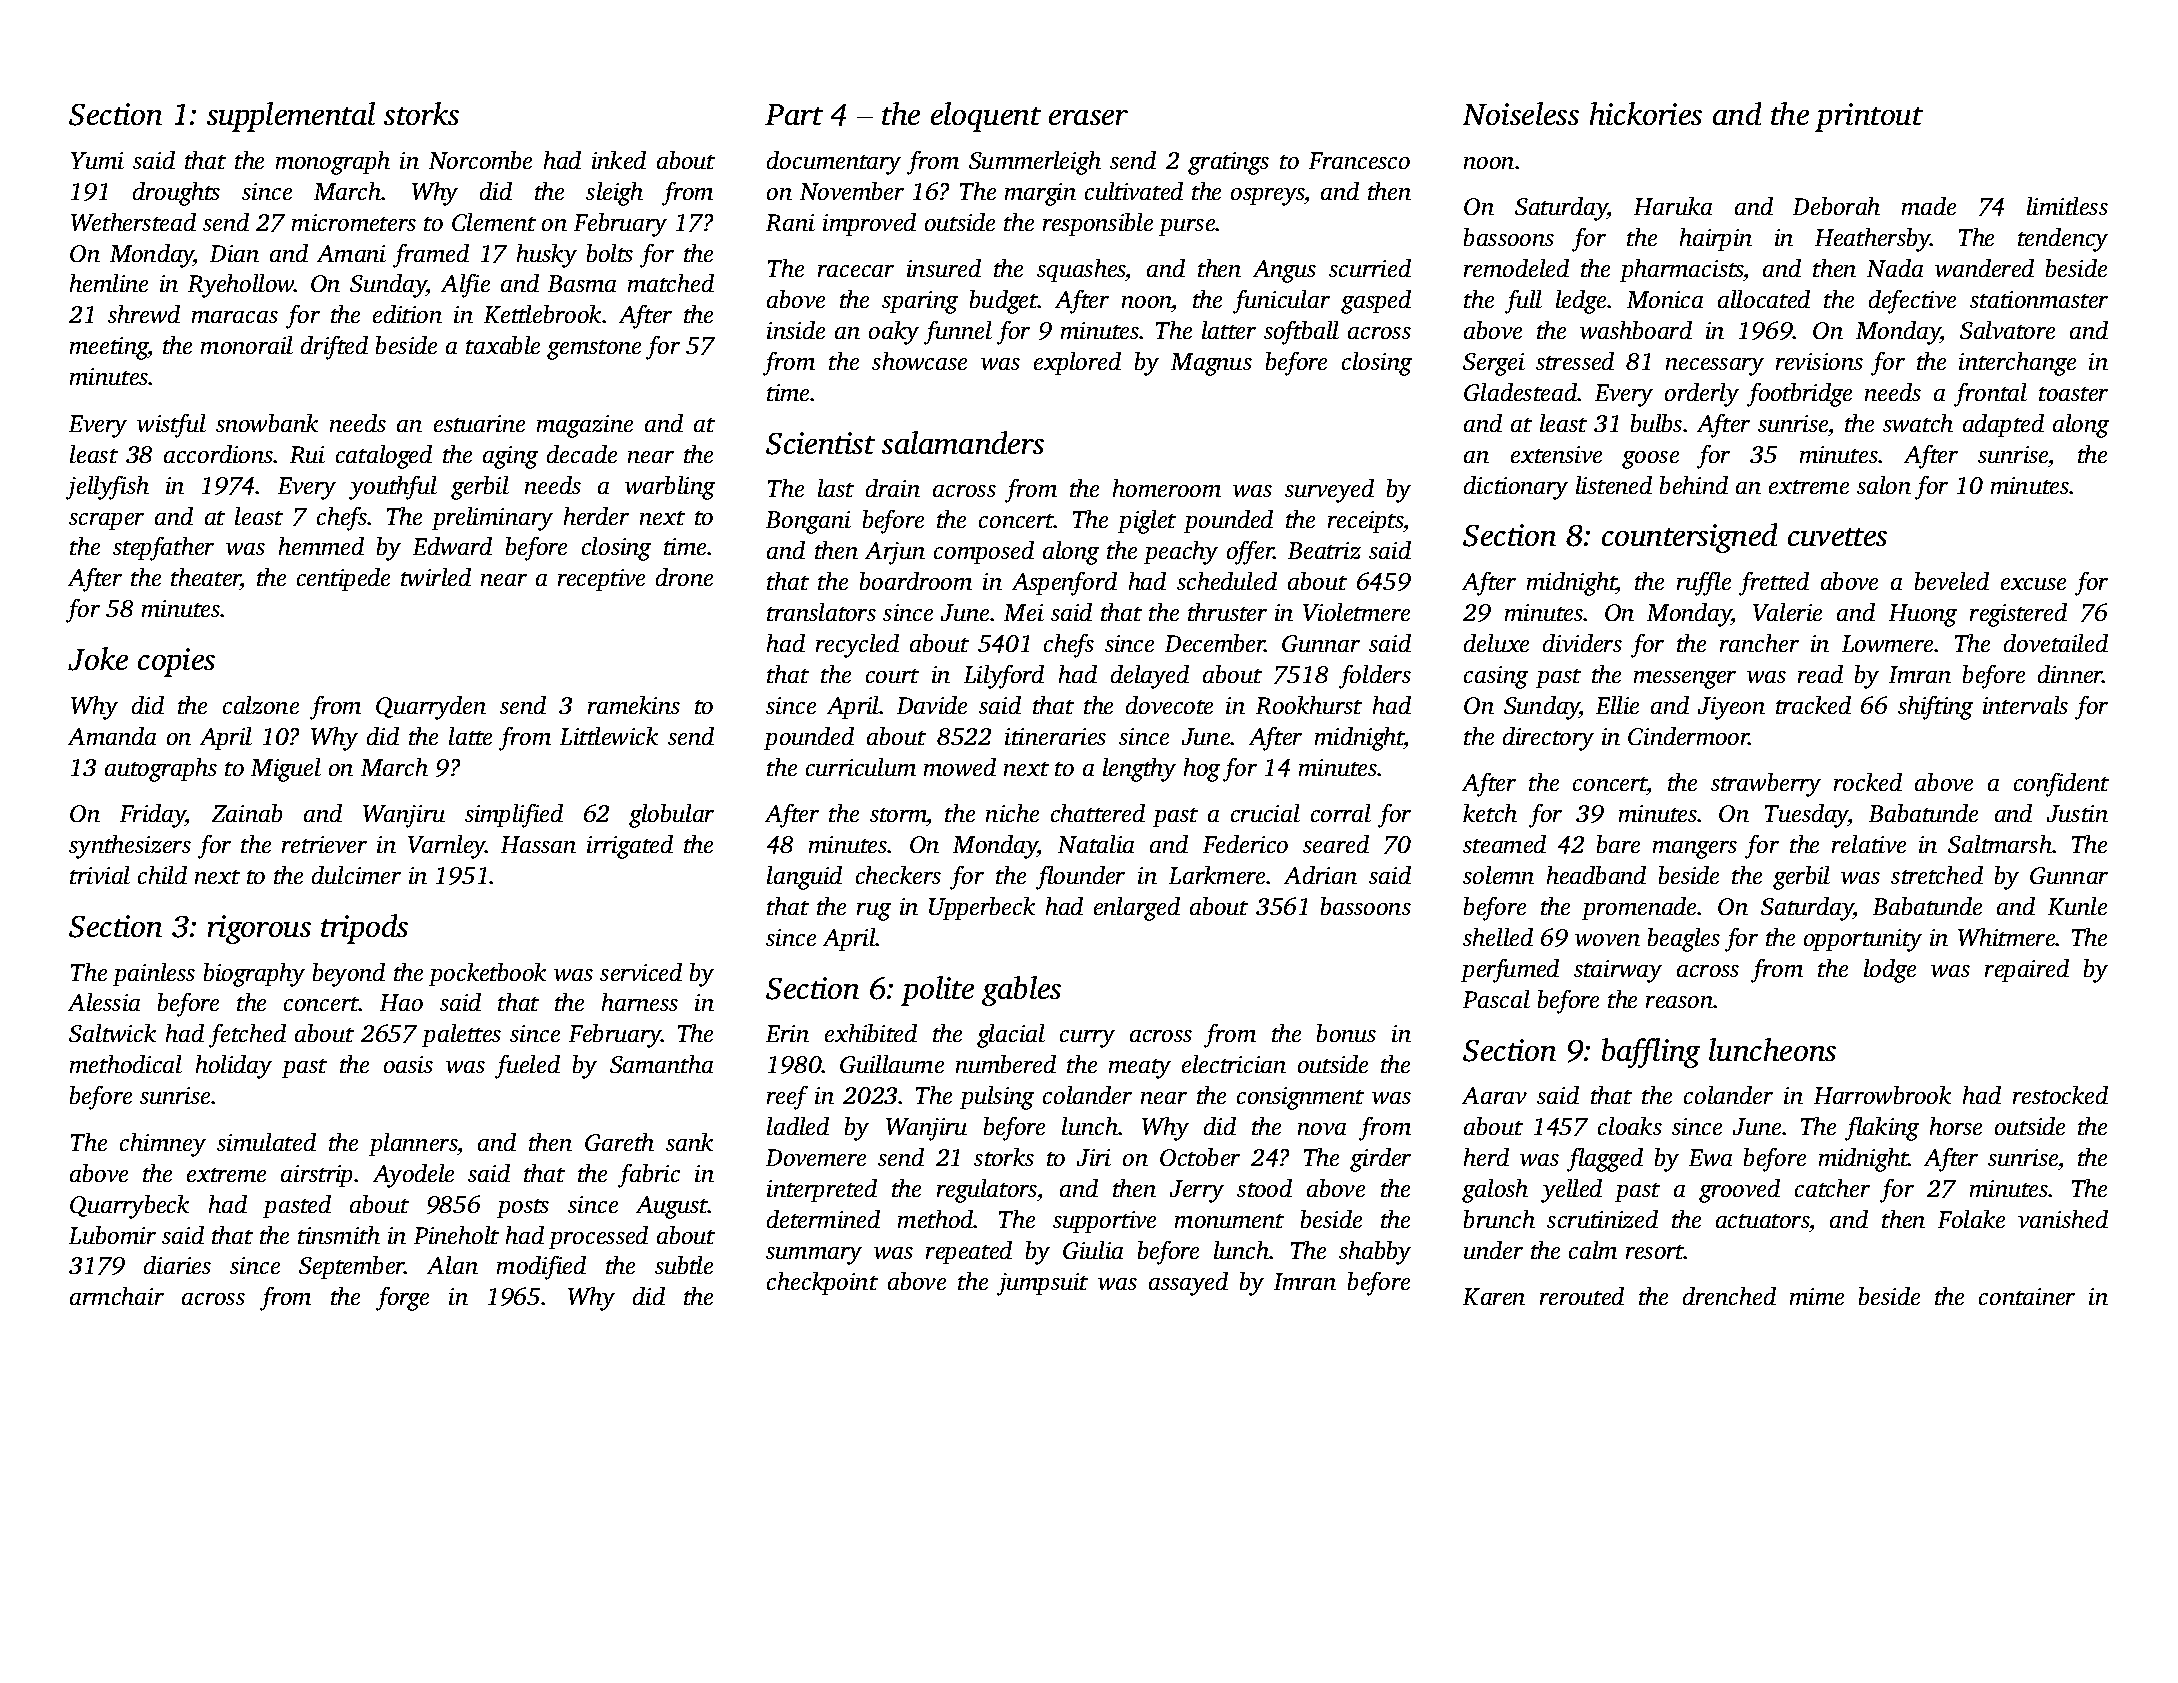 The height and width of the page is (1683, 2178). What do you see at coordinates (823, 1219) in the page?
I see `determined` at bounding box center [823, 1219].
